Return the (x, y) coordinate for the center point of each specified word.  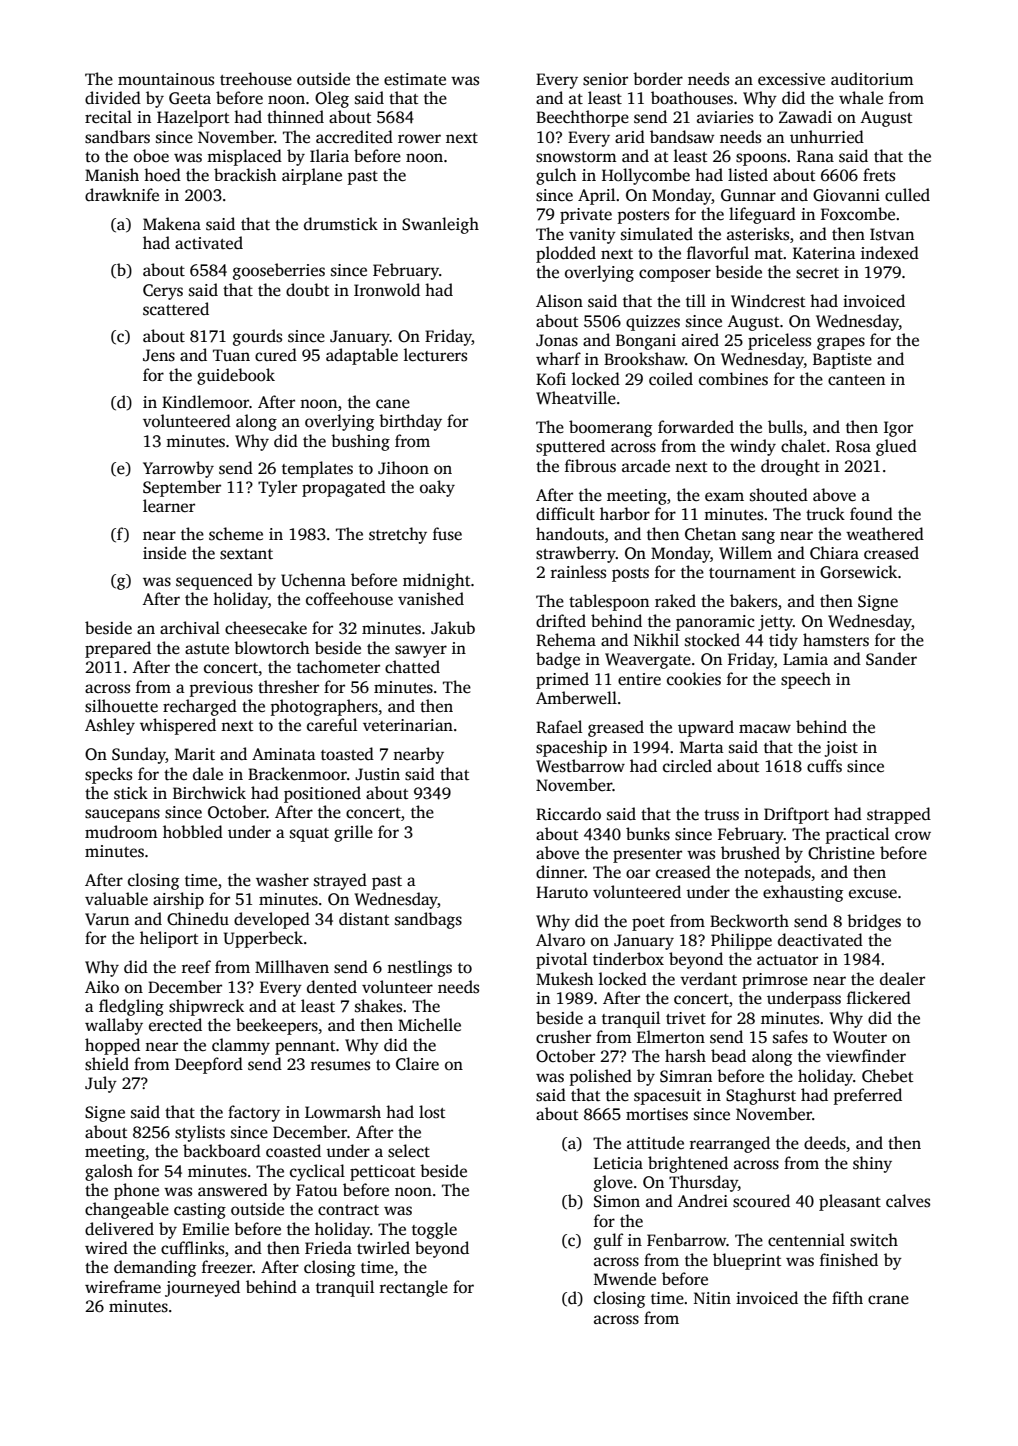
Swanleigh (440, 225)
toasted (347, 754)
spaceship (571, 748)
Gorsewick (858, 572)
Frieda (328, 1248)
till (696, 300)
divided (113, 98)
